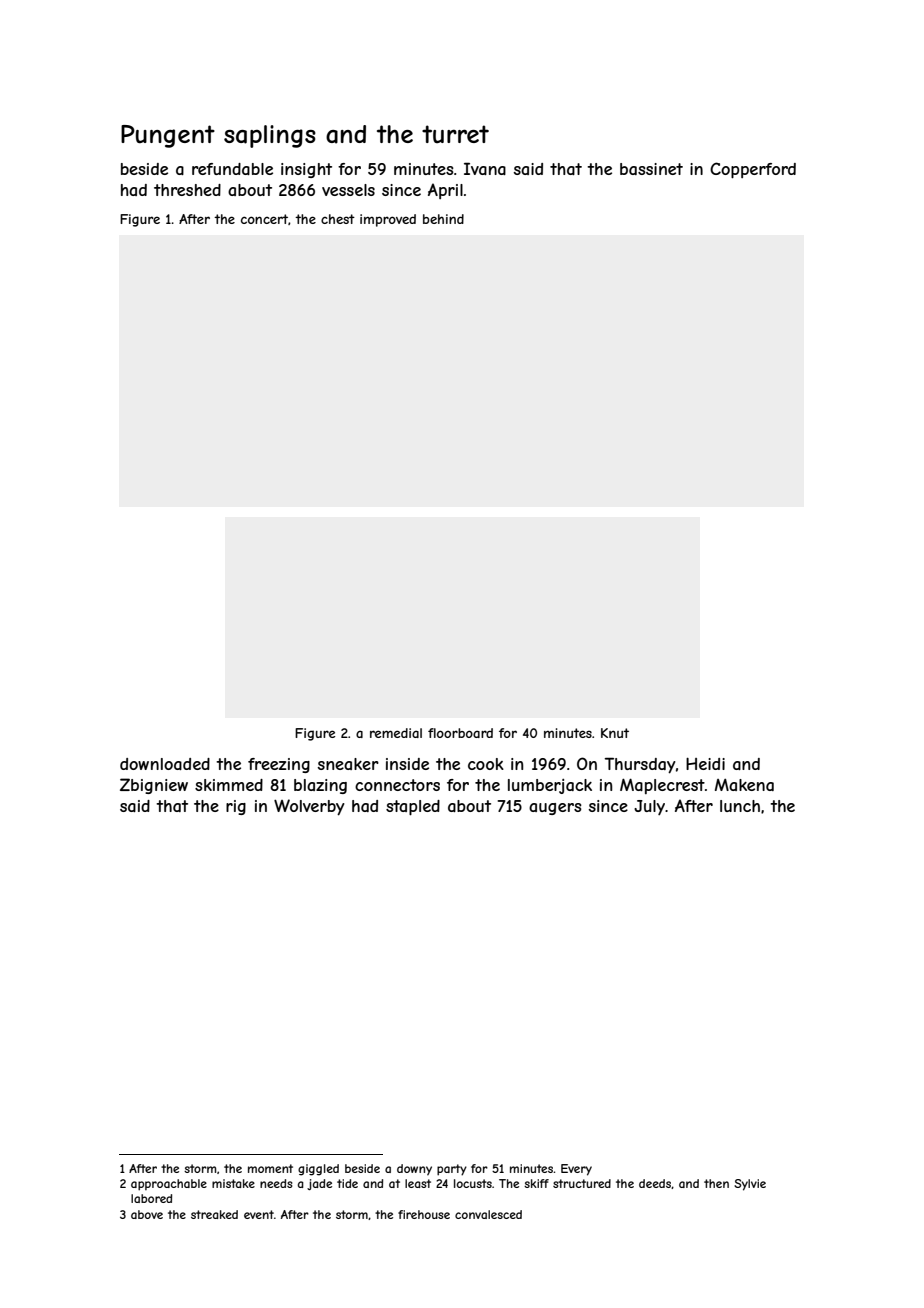 This document has width=924, height=1308. What do you see at coordinates (165, 764) in the document?
I see `downloaded` at bounding box center [165, 764].
